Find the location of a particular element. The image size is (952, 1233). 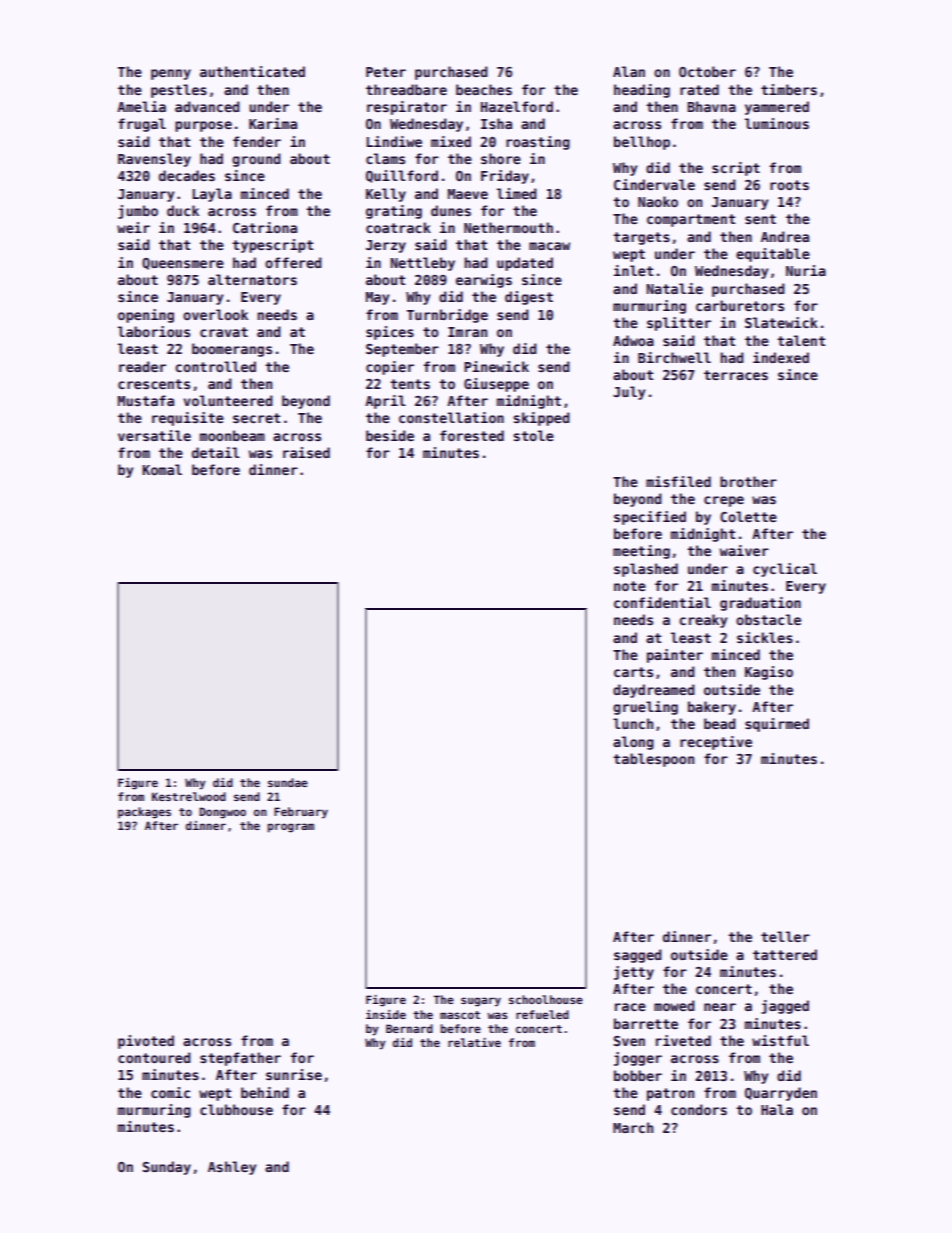

squirmed is located at coordinates (777, 725).
